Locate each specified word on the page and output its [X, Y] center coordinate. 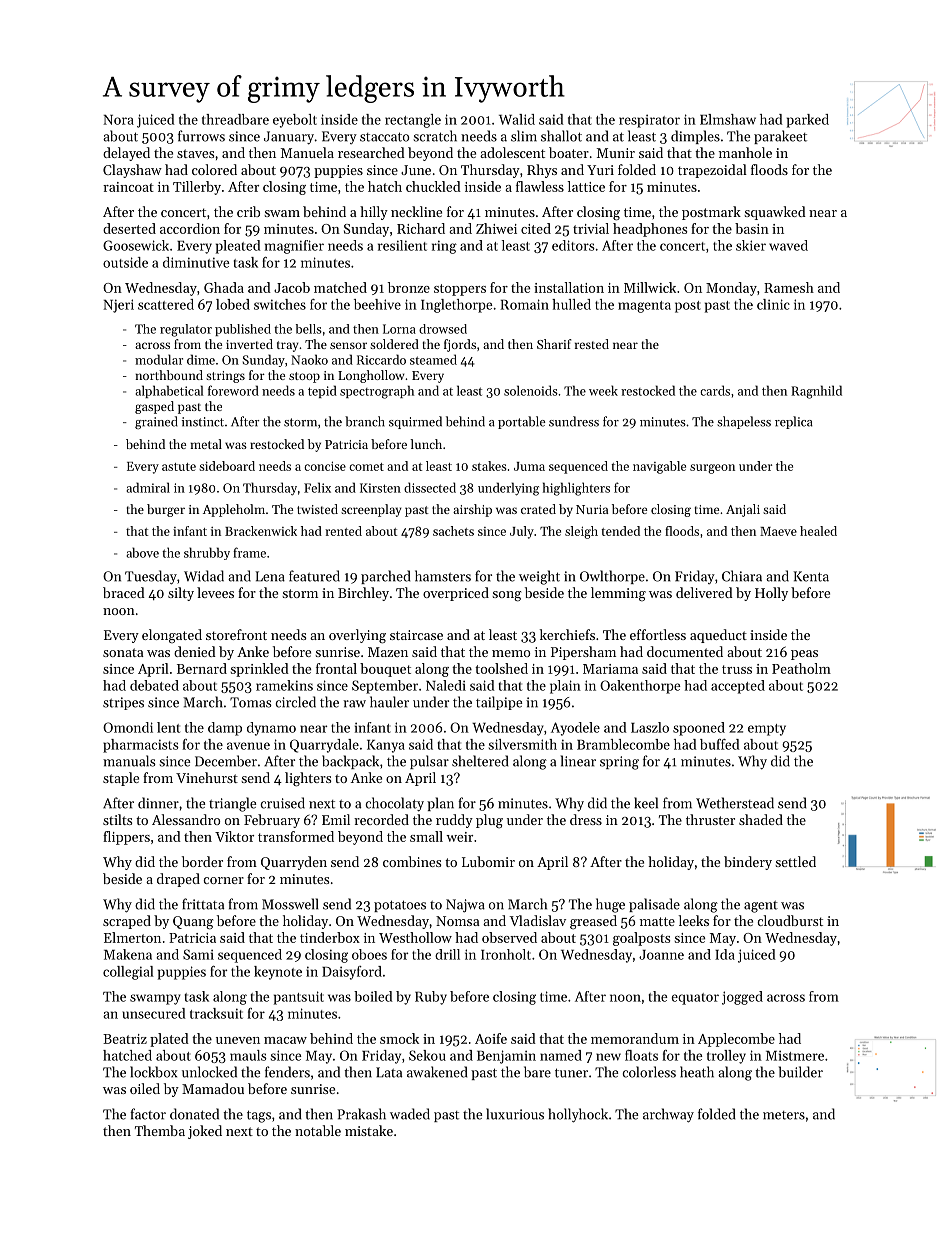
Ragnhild [816, 392]
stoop [304, 377]
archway [668, 1115]
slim [524, 136]
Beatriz [125, 1039]
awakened [437, 1072]
